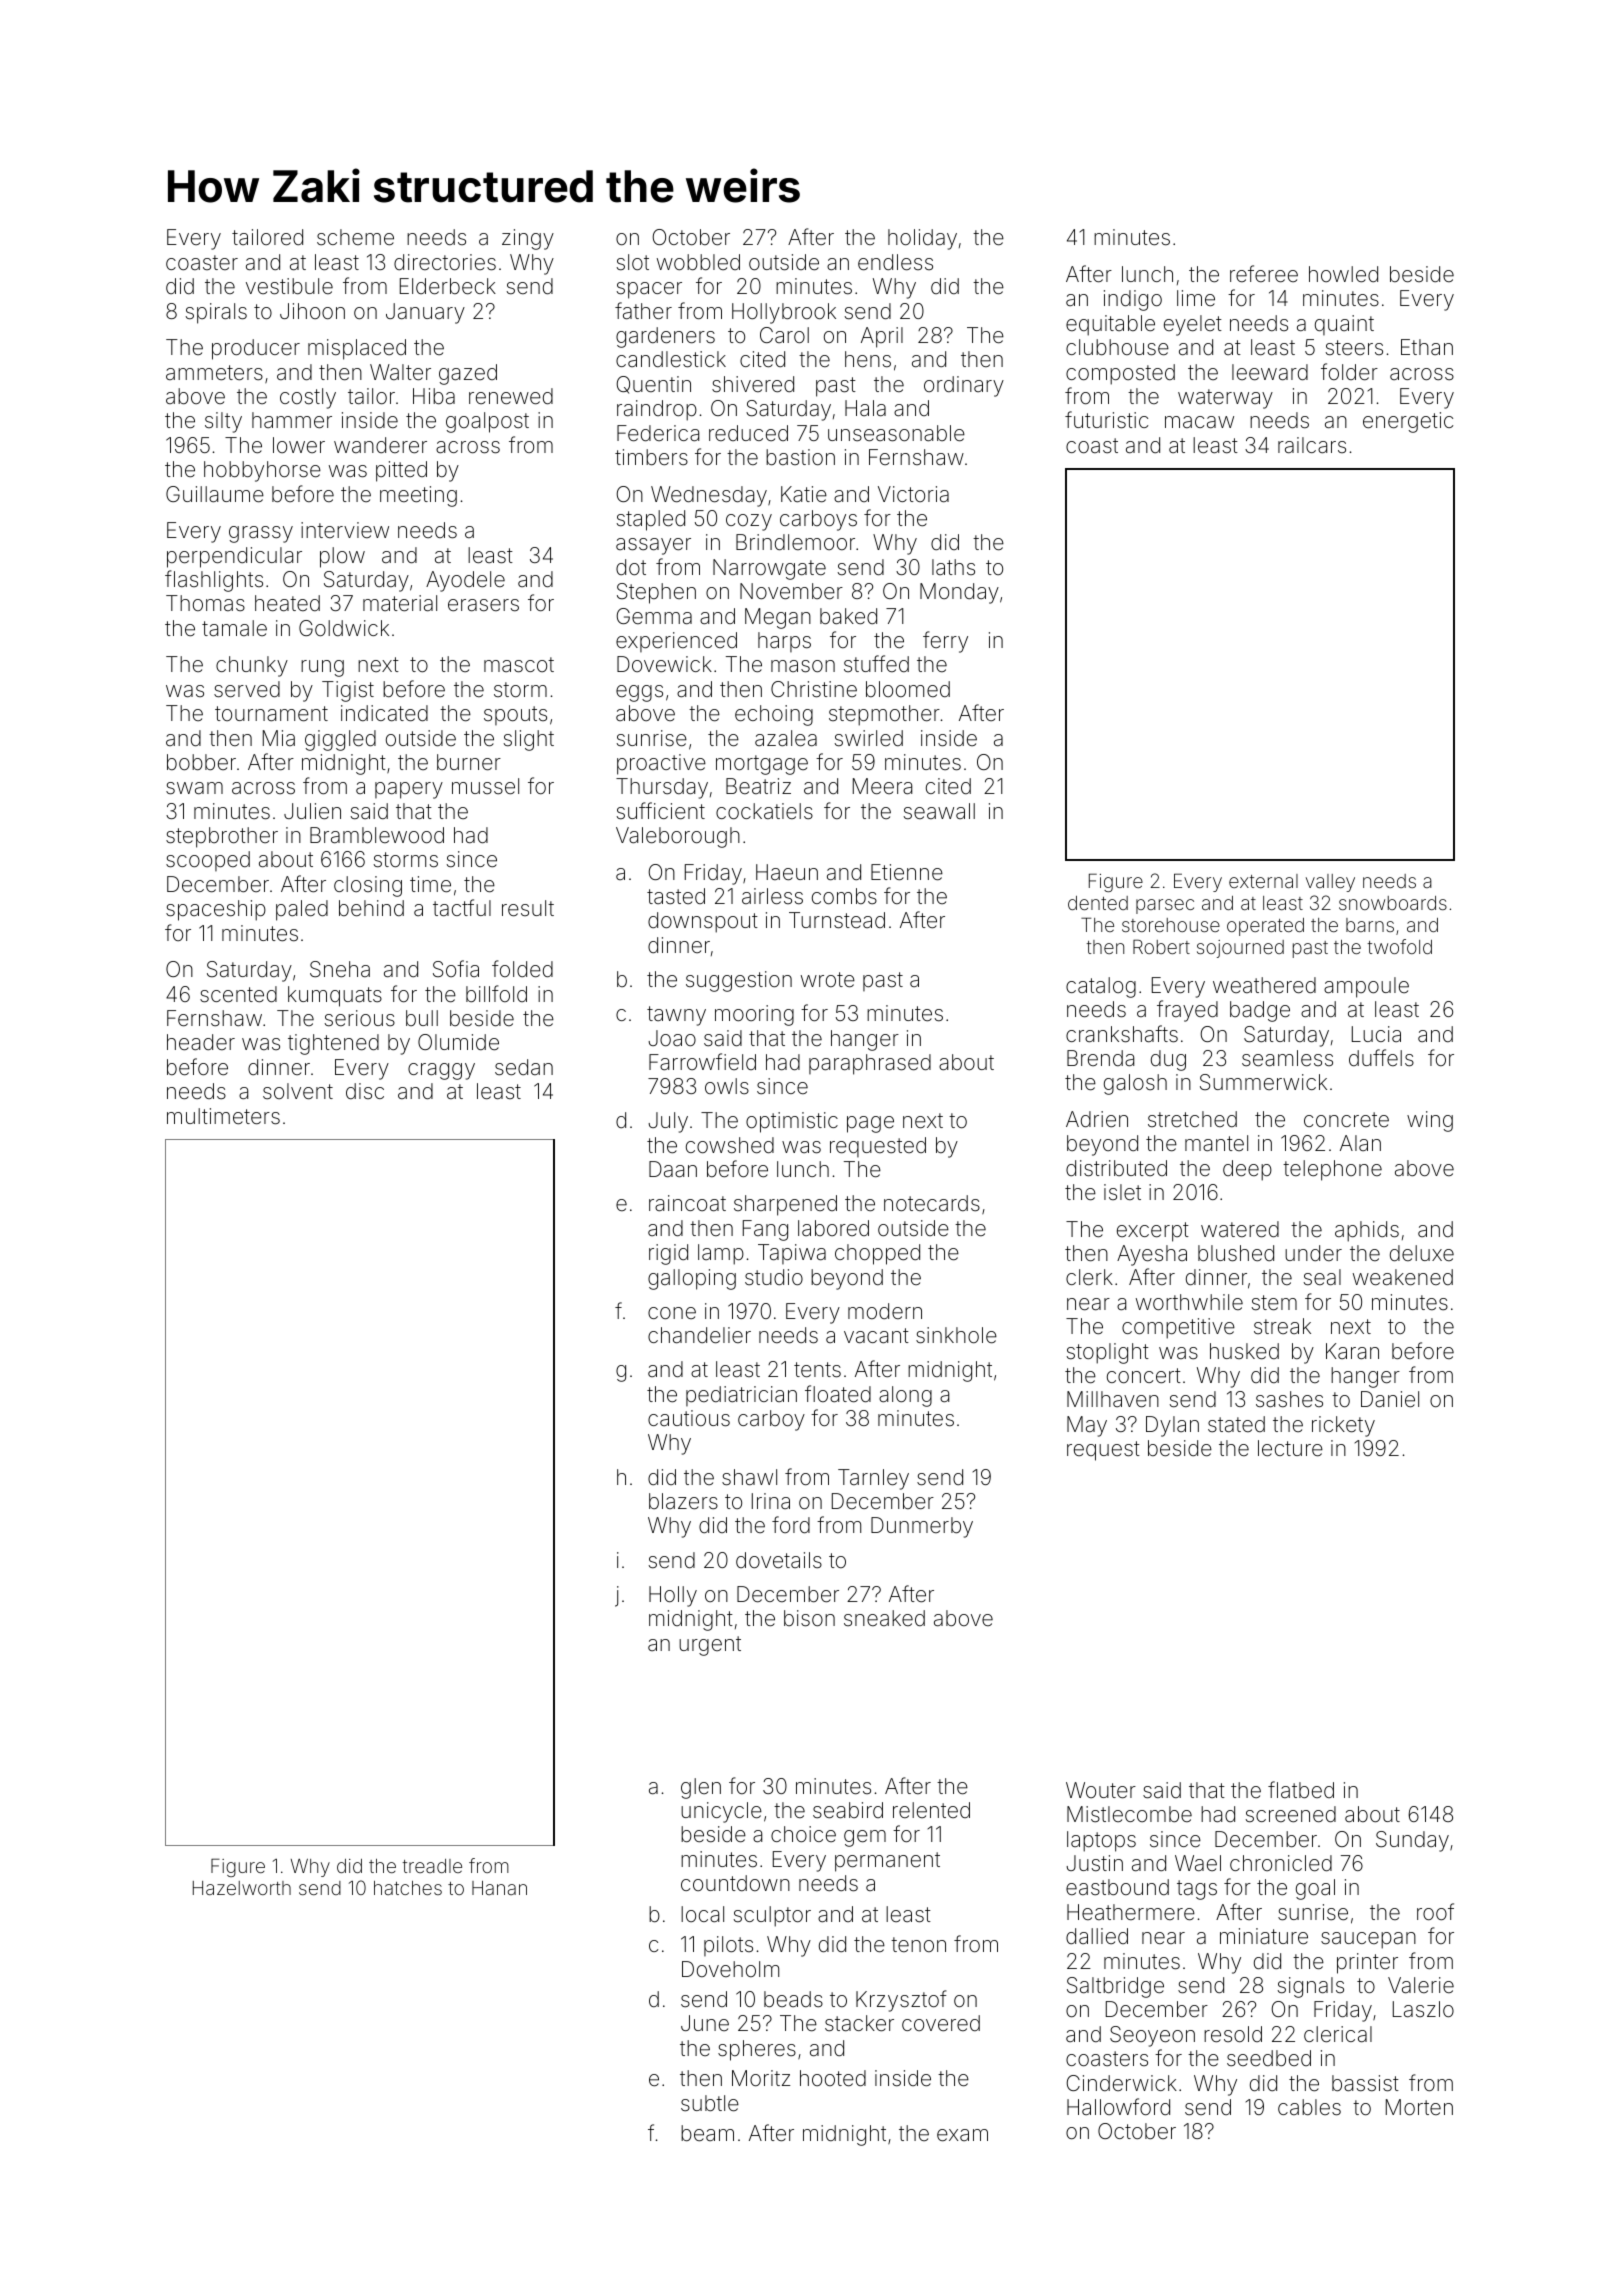  Describe the element at coordinates (1097, 1119) in the screenshot. I see `Adrien` at that location.
